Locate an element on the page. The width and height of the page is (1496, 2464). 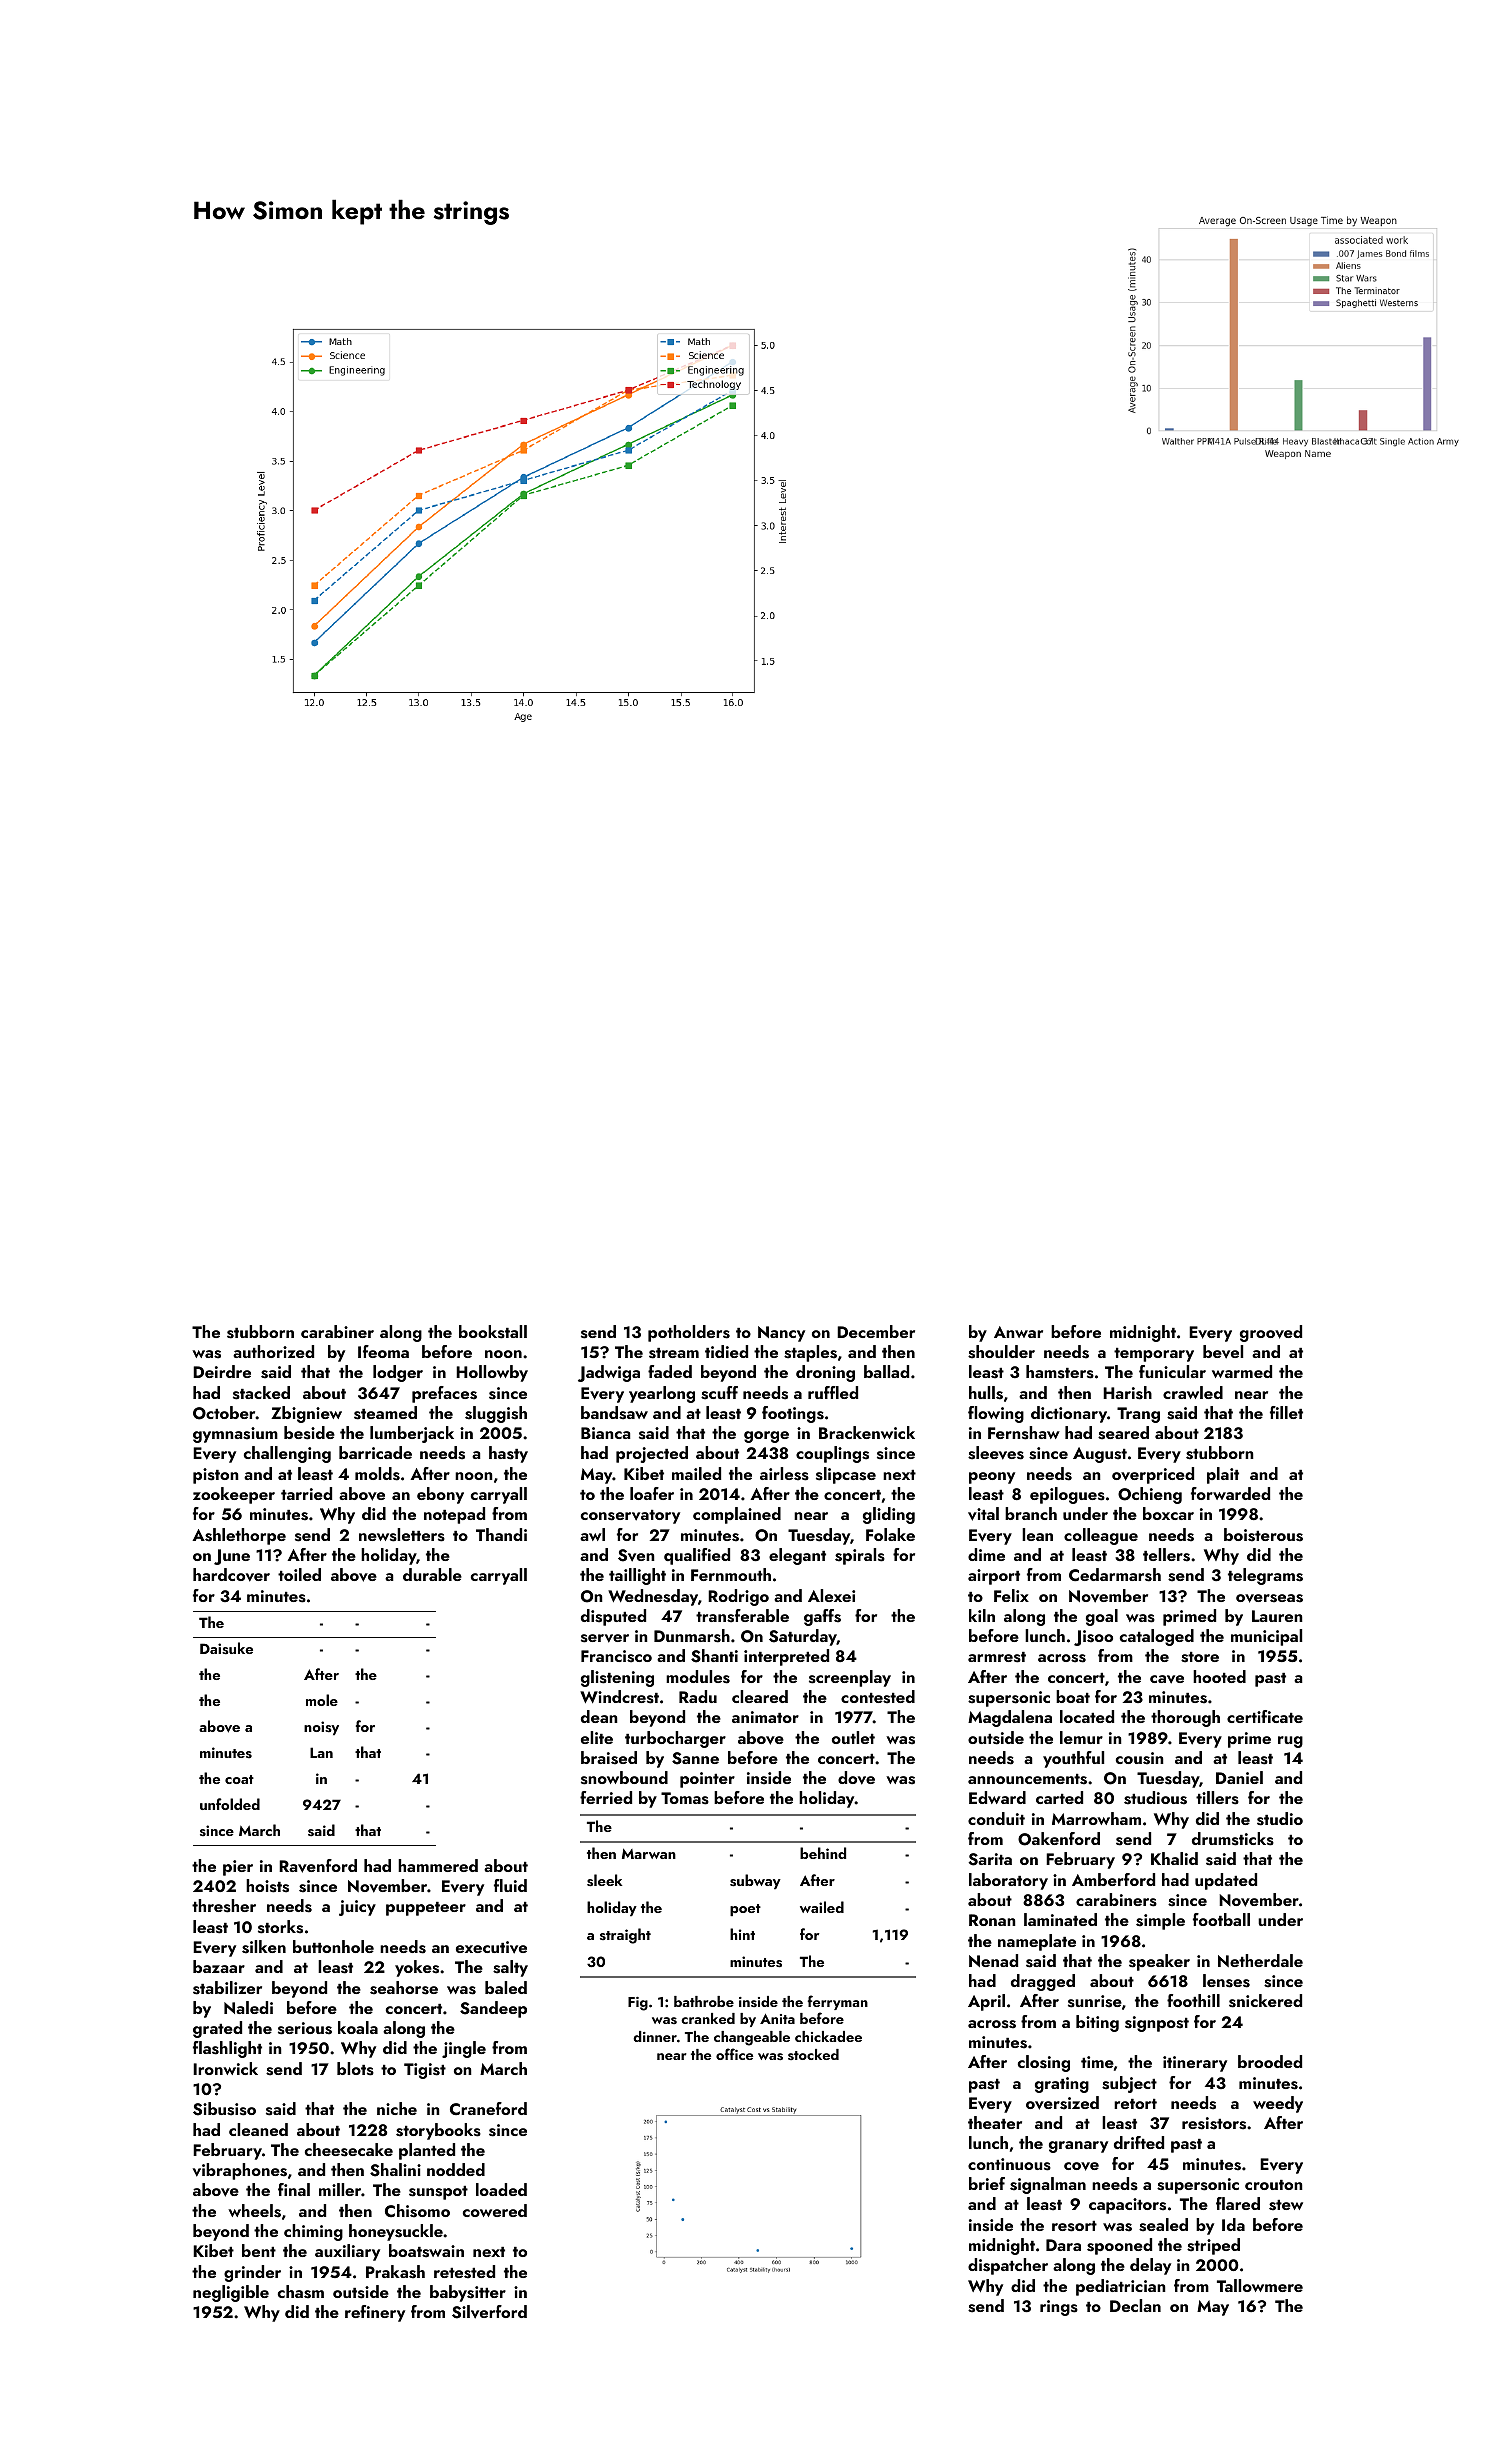
Anwar is located at coordinates (1018, 1332).
